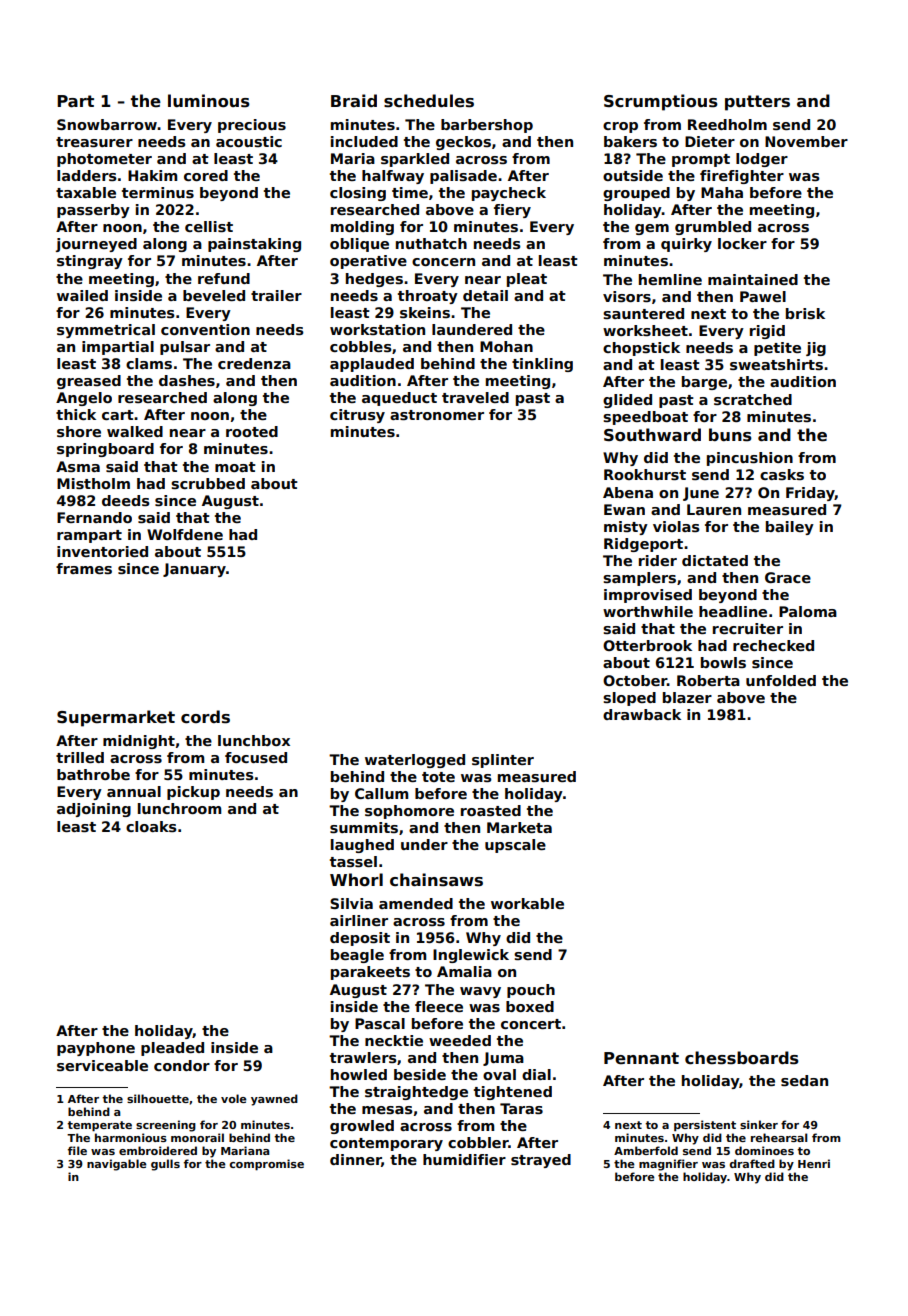  Describe the element at coordinates (209, 101) in the document. I see `luminous` at that location.
